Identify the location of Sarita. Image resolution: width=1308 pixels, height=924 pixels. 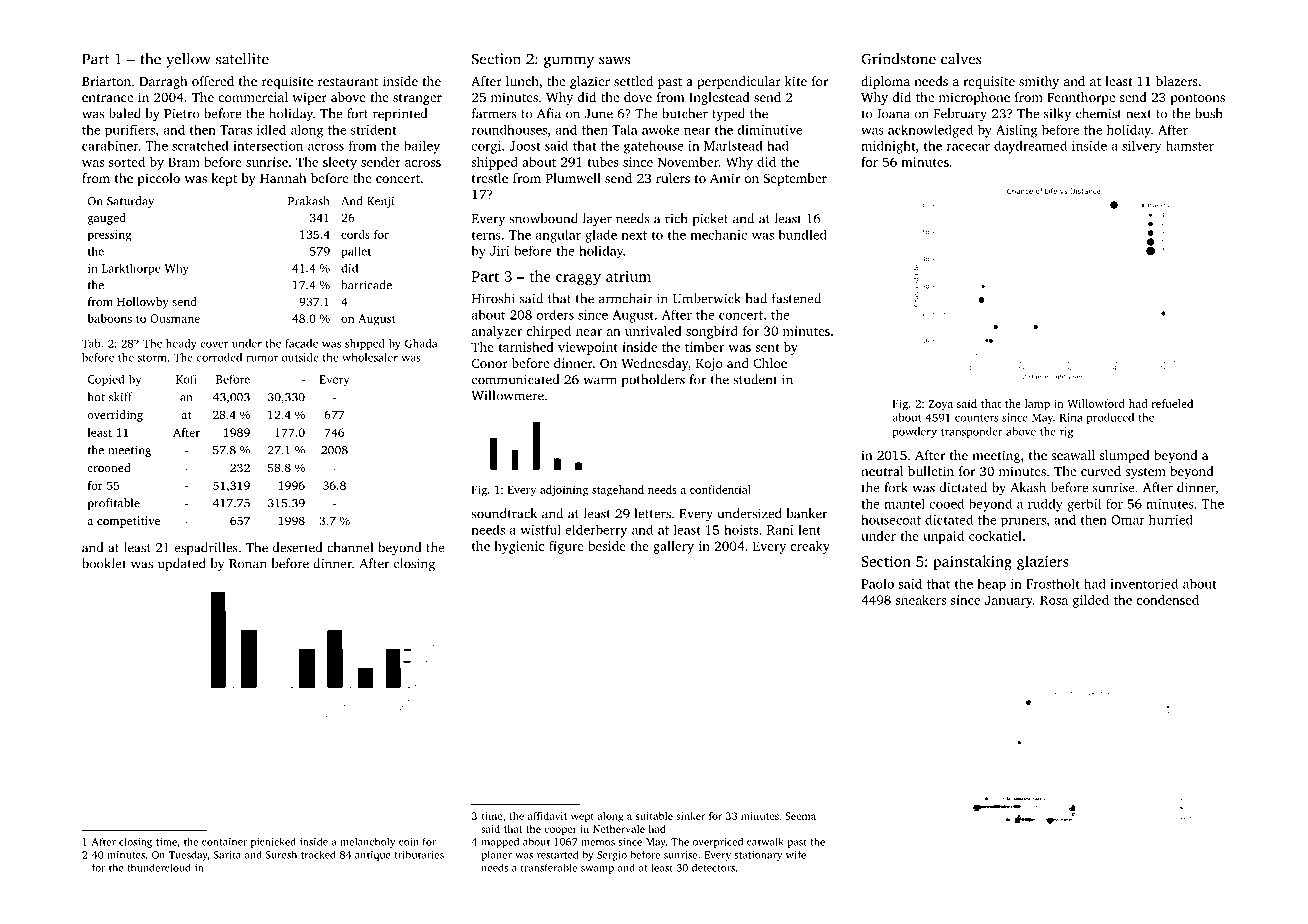
(227, 855).
